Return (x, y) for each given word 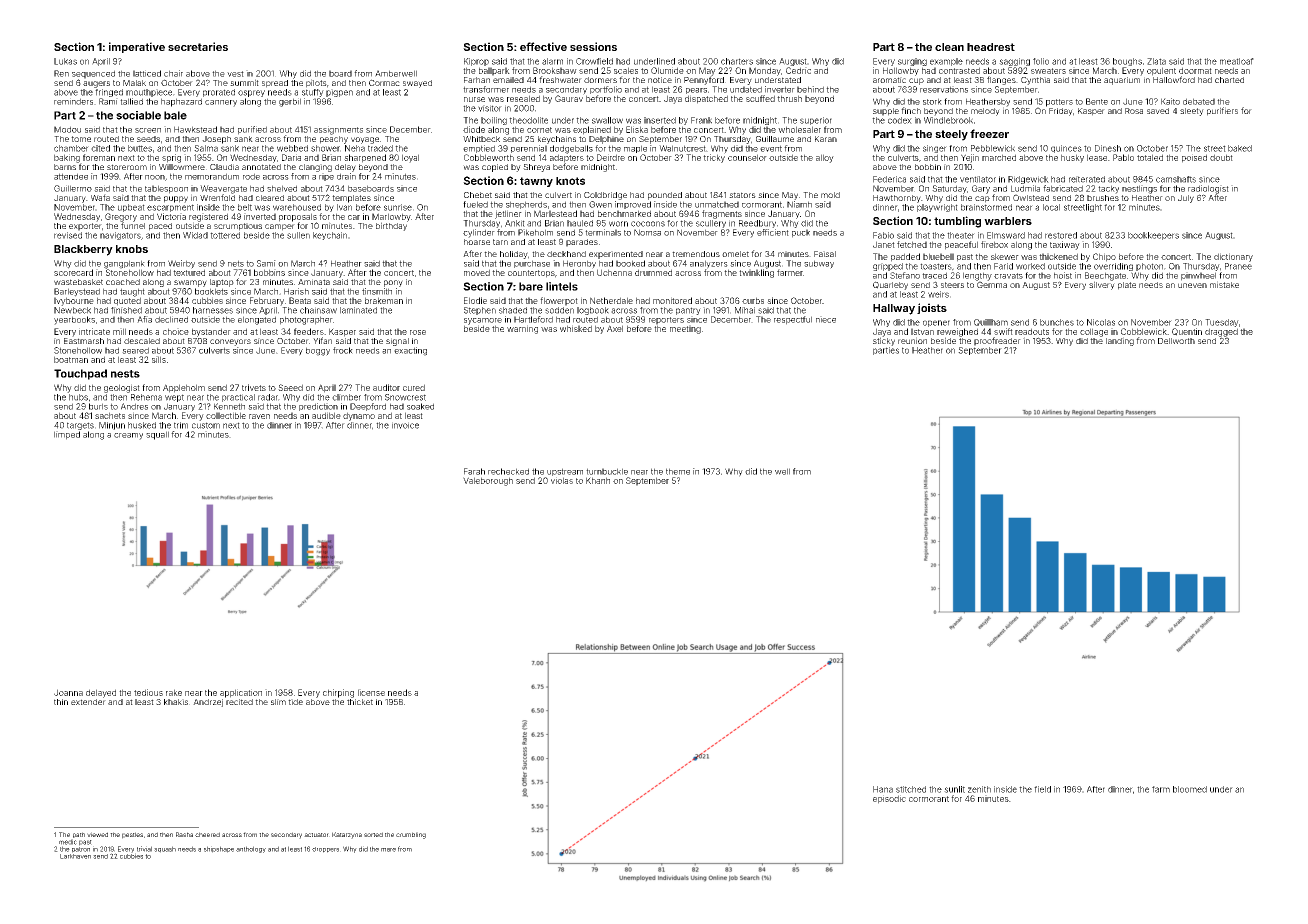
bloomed (1190, 789)
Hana (883, 789)
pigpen (339, 93)
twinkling (756, 273)
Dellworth (1176, 341)
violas (562, 480)
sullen (298, 235)
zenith (979, 789)
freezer (989, 133)
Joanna (68, 692)
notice (660, 80)
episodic (889, 799)
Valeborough (488, 481)
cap (982, 199)
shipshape (219, 849)
